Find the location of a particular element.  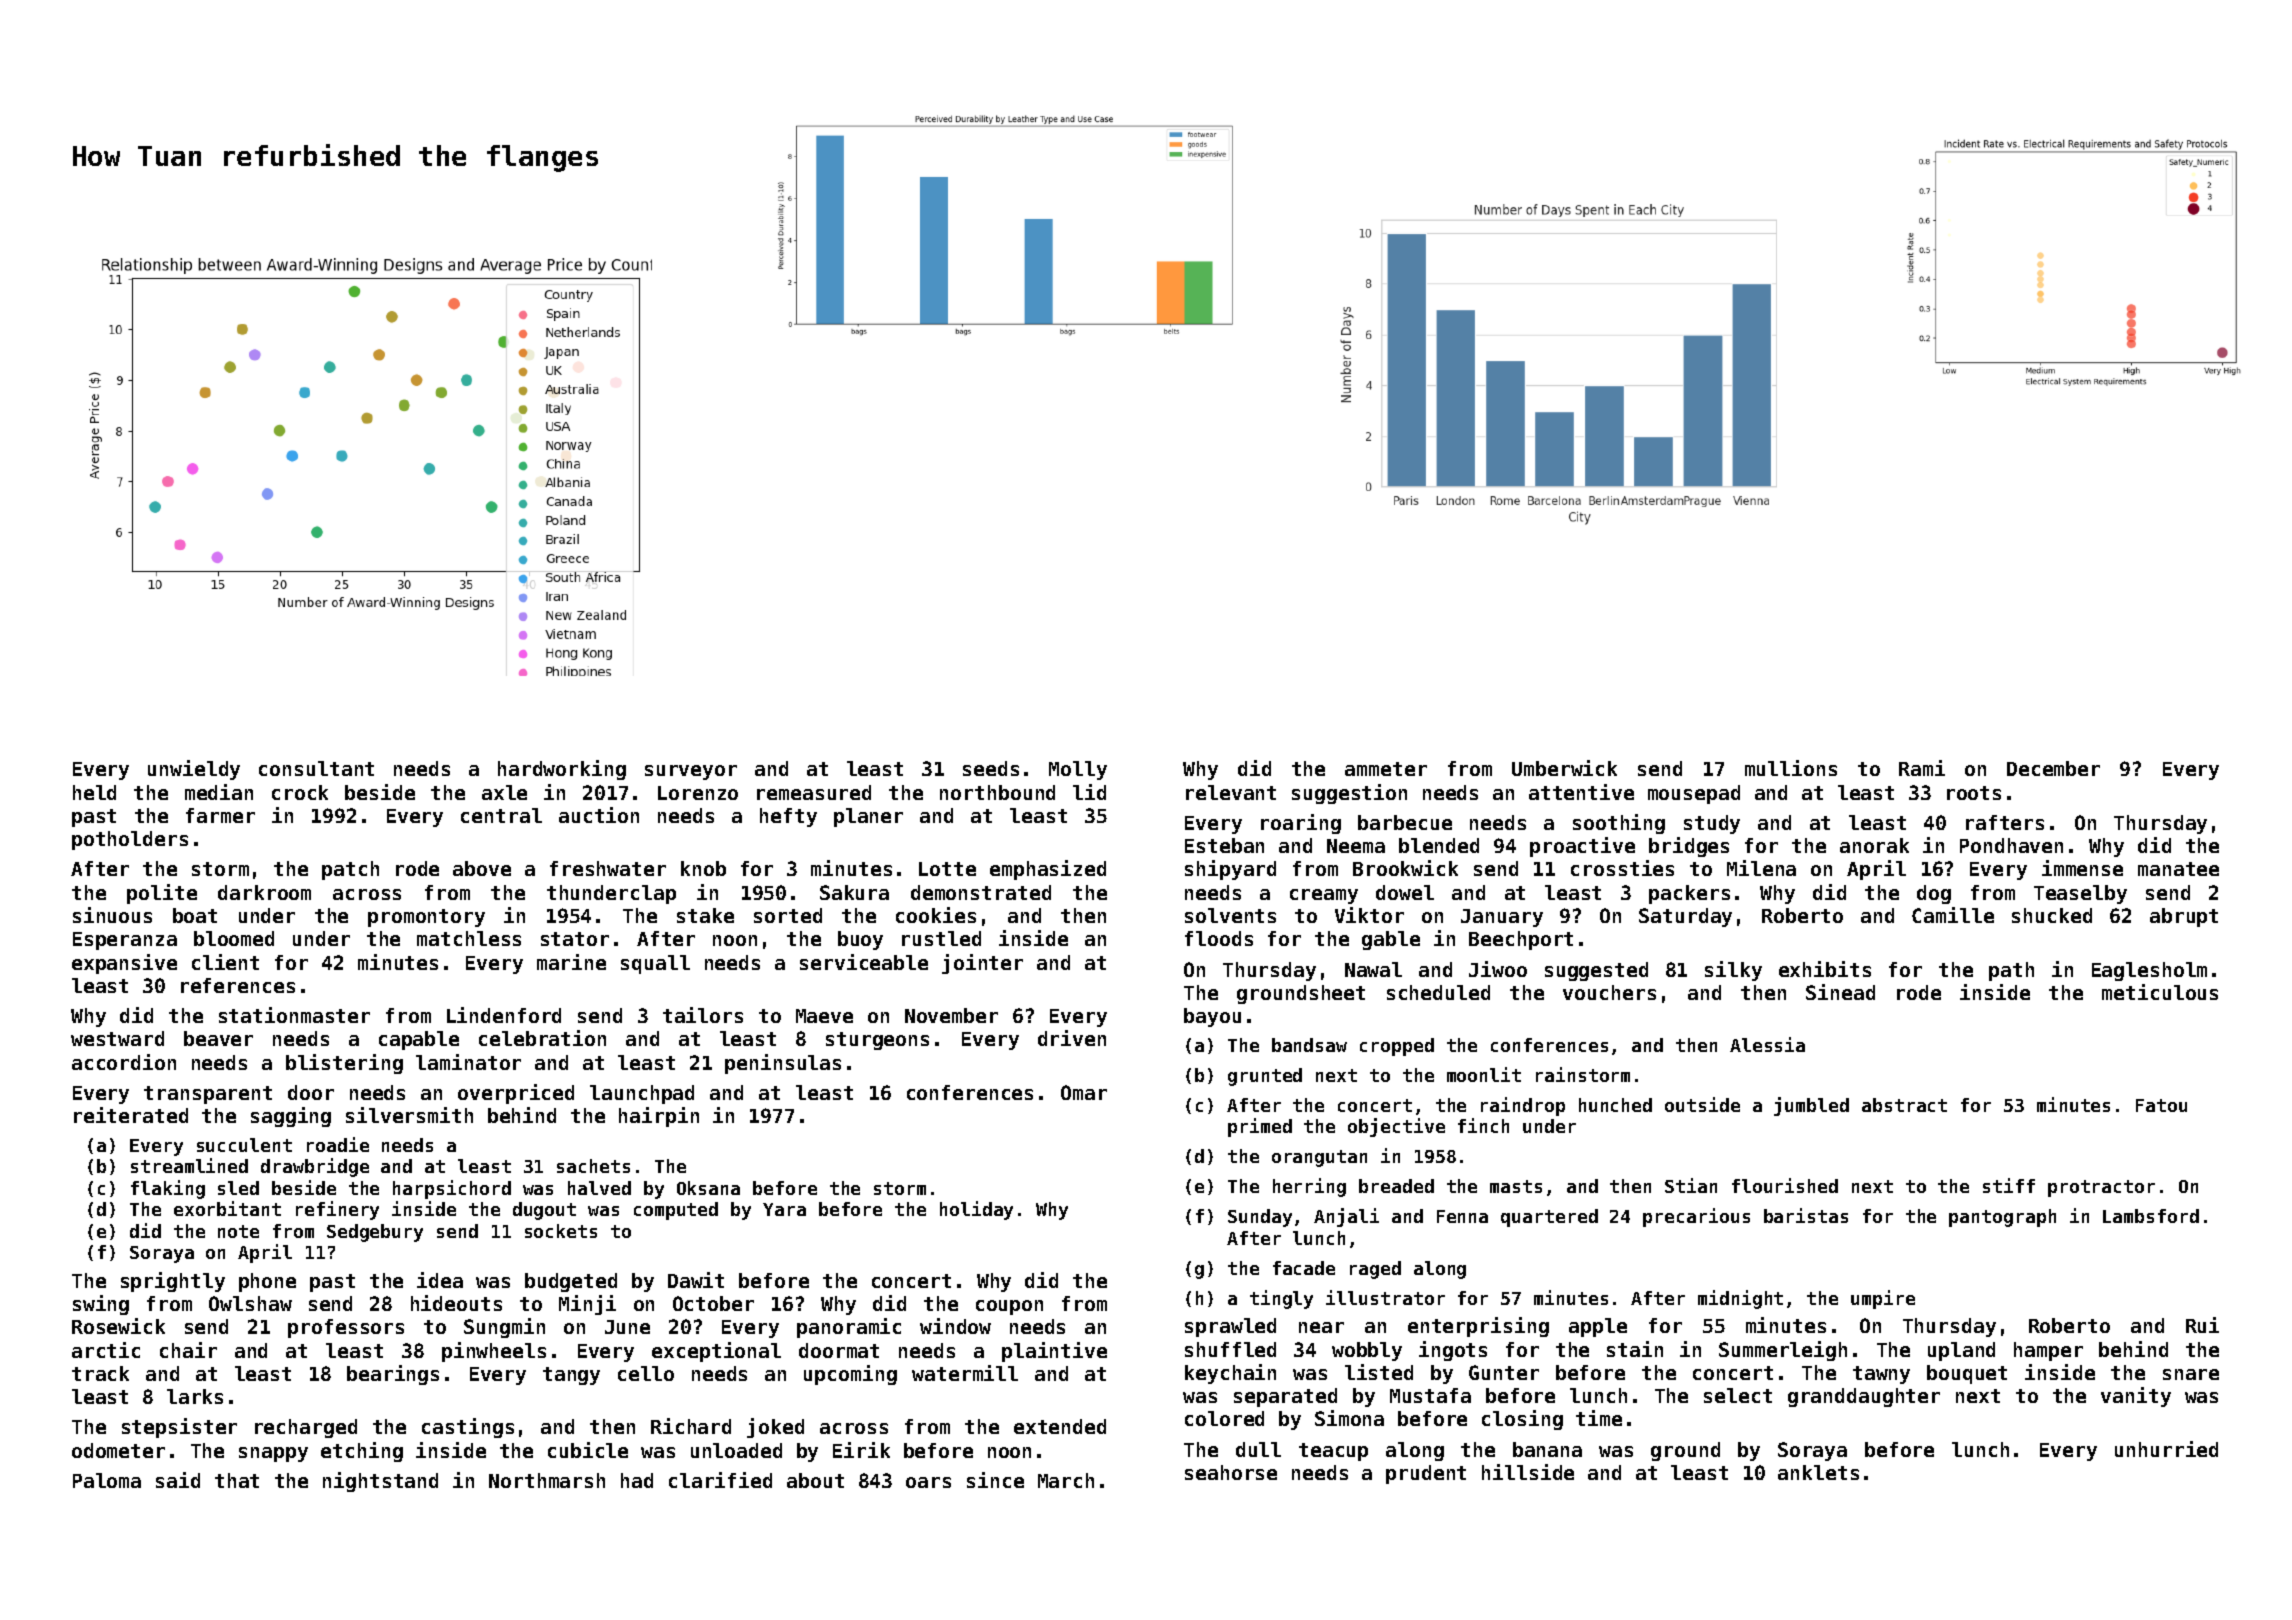

hardworking is located at coordinates (562, 770).
